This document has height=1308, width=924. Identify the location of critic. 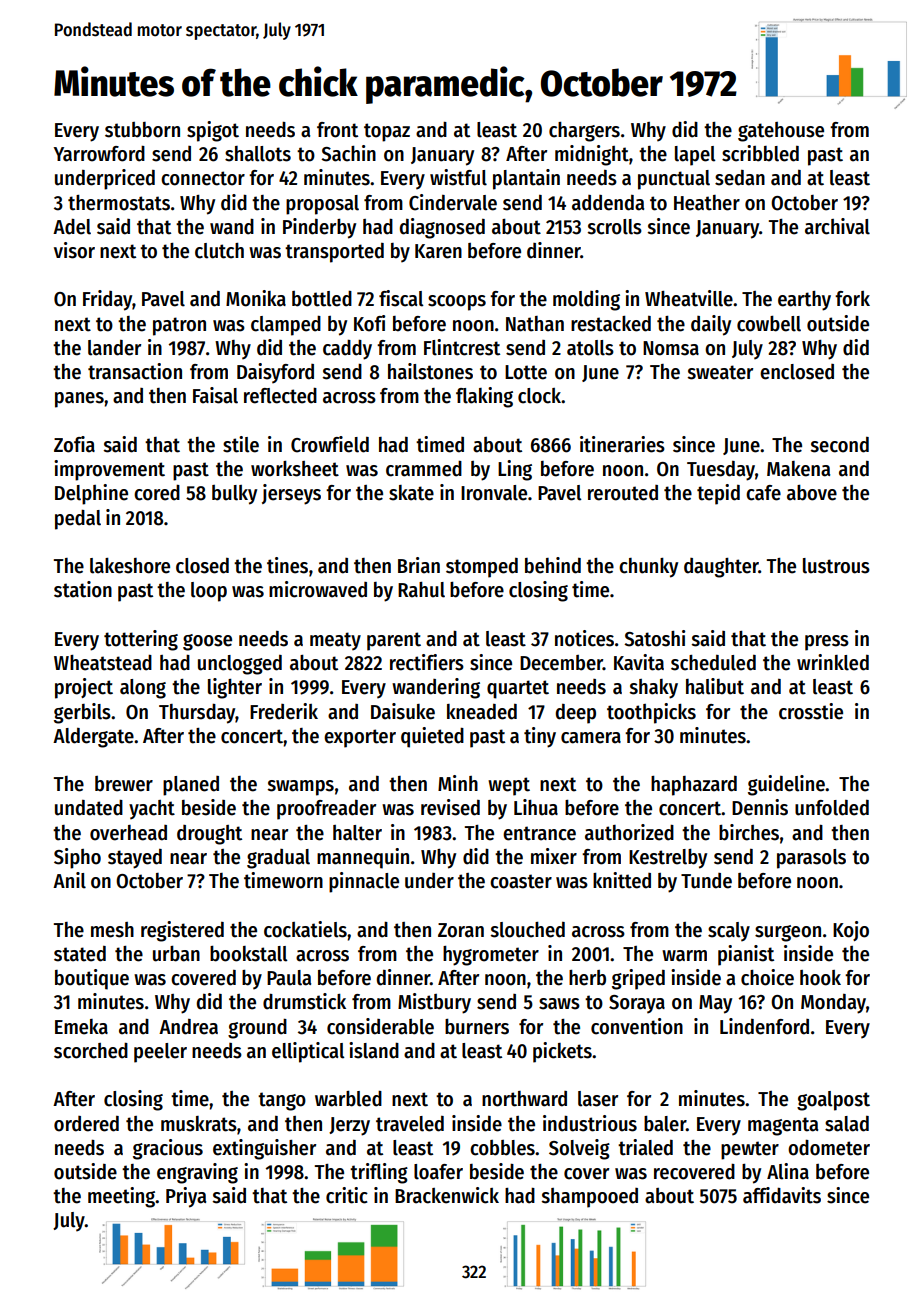
(347, 1195).
